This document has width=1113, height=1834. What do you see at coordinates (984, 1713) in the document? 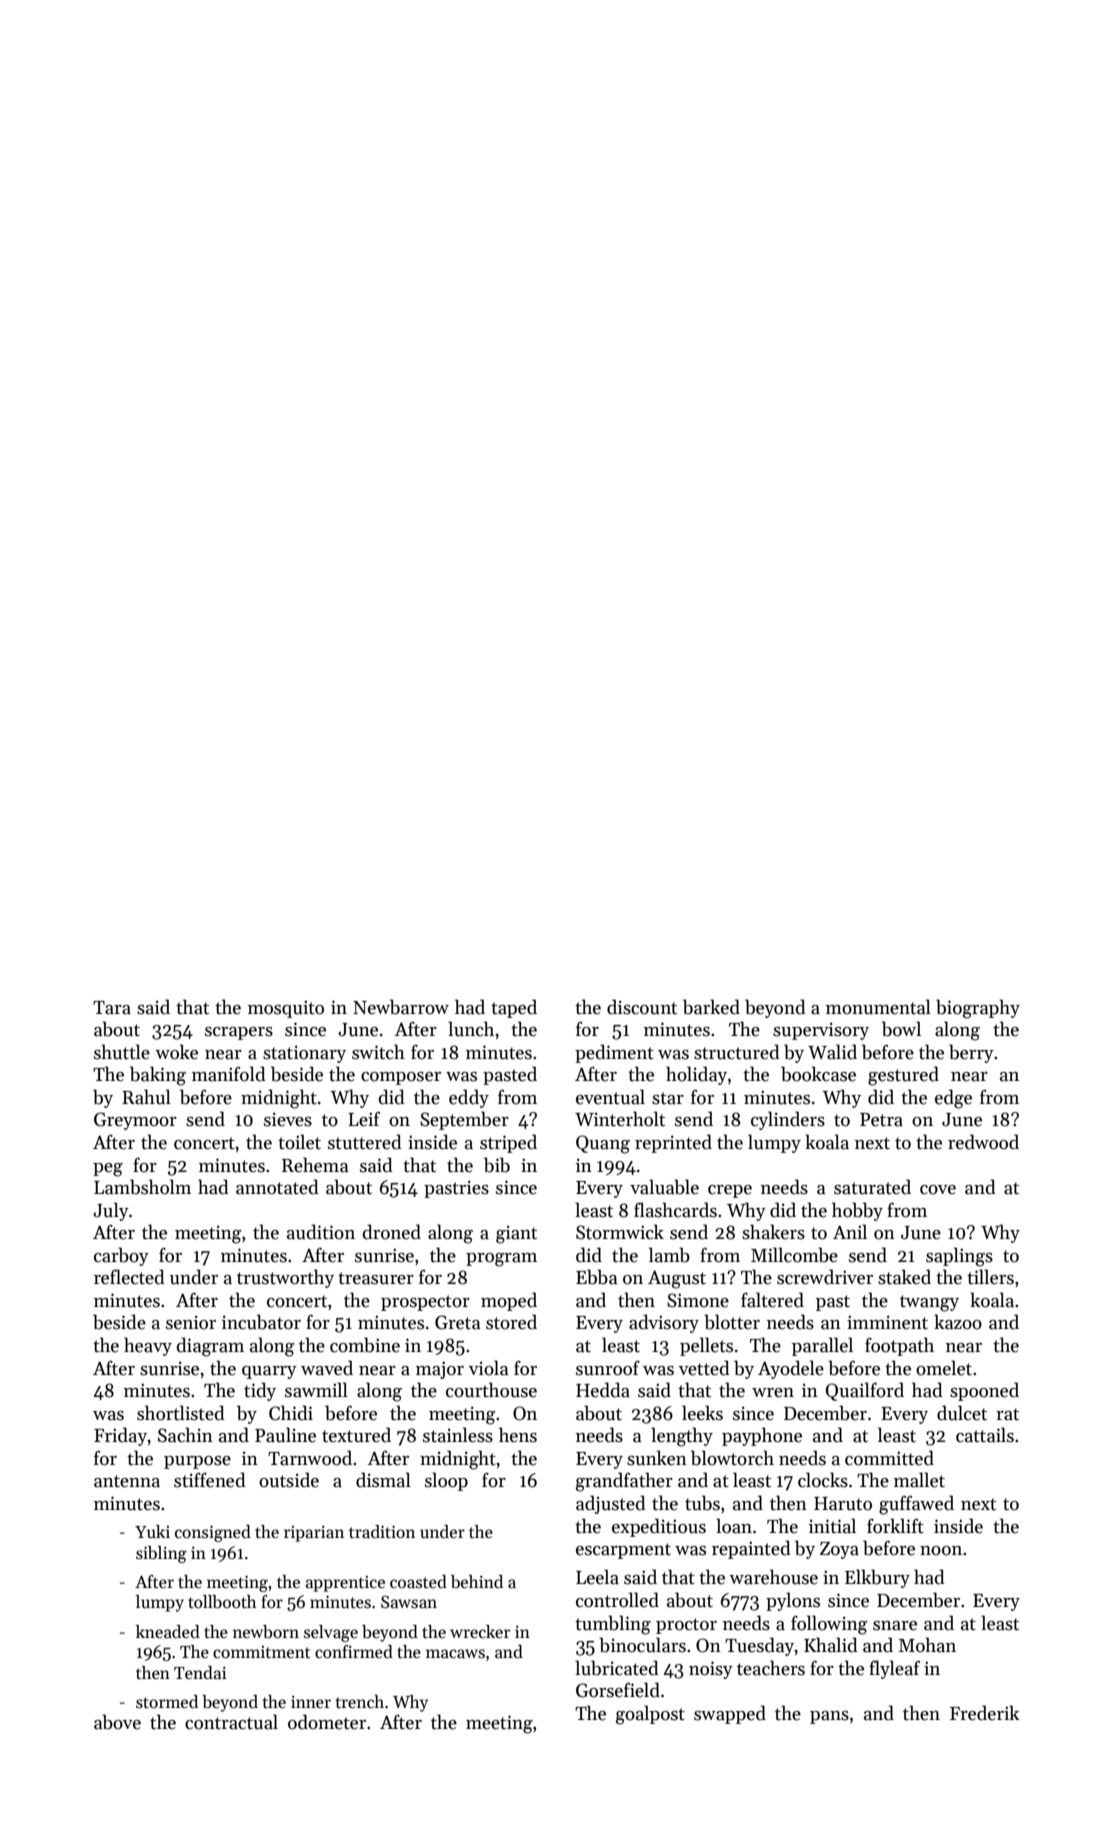
I see `Frederik` at bounding box center [984, 1713].
